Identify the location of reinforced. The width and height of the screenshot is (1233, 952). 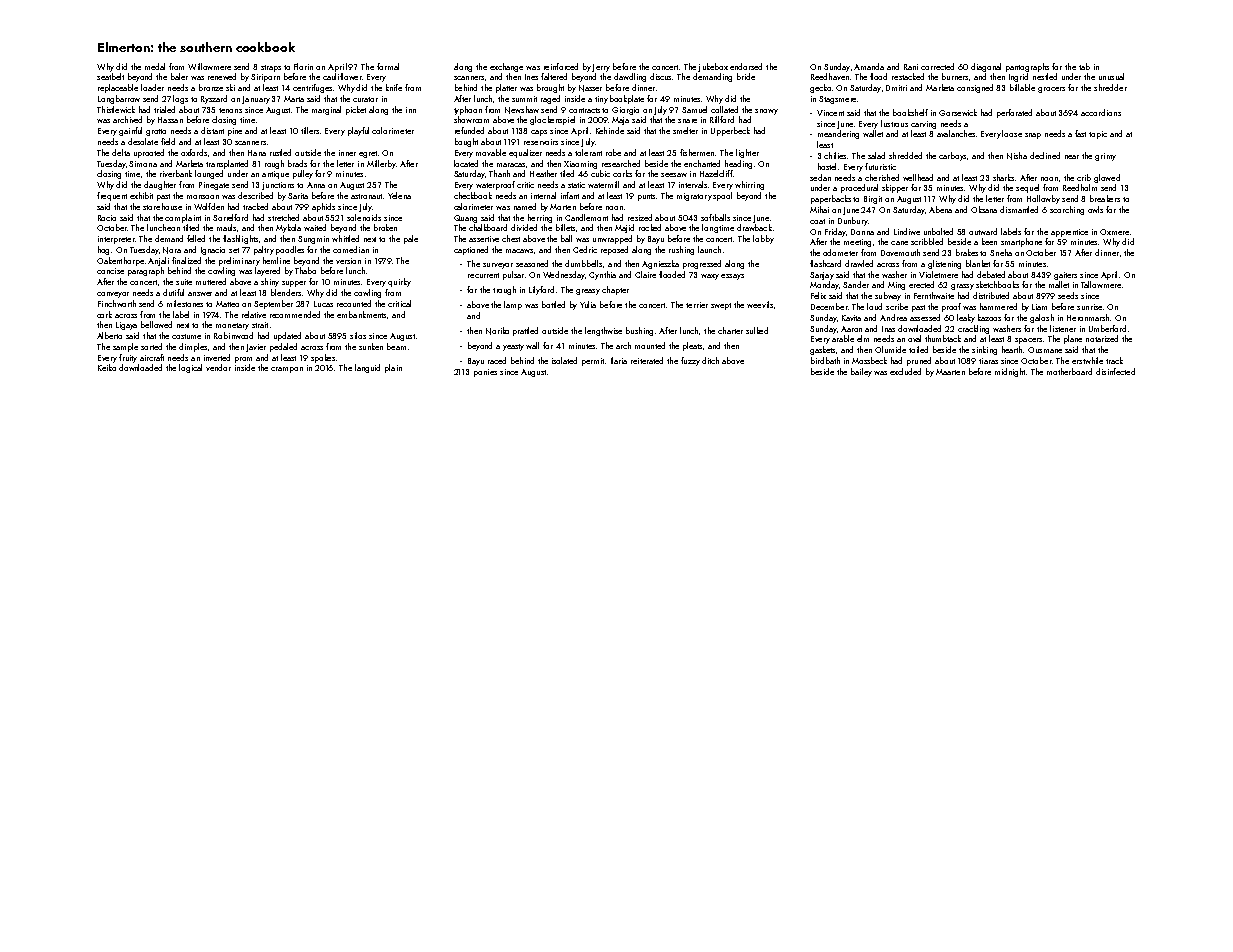
(561, 66).
